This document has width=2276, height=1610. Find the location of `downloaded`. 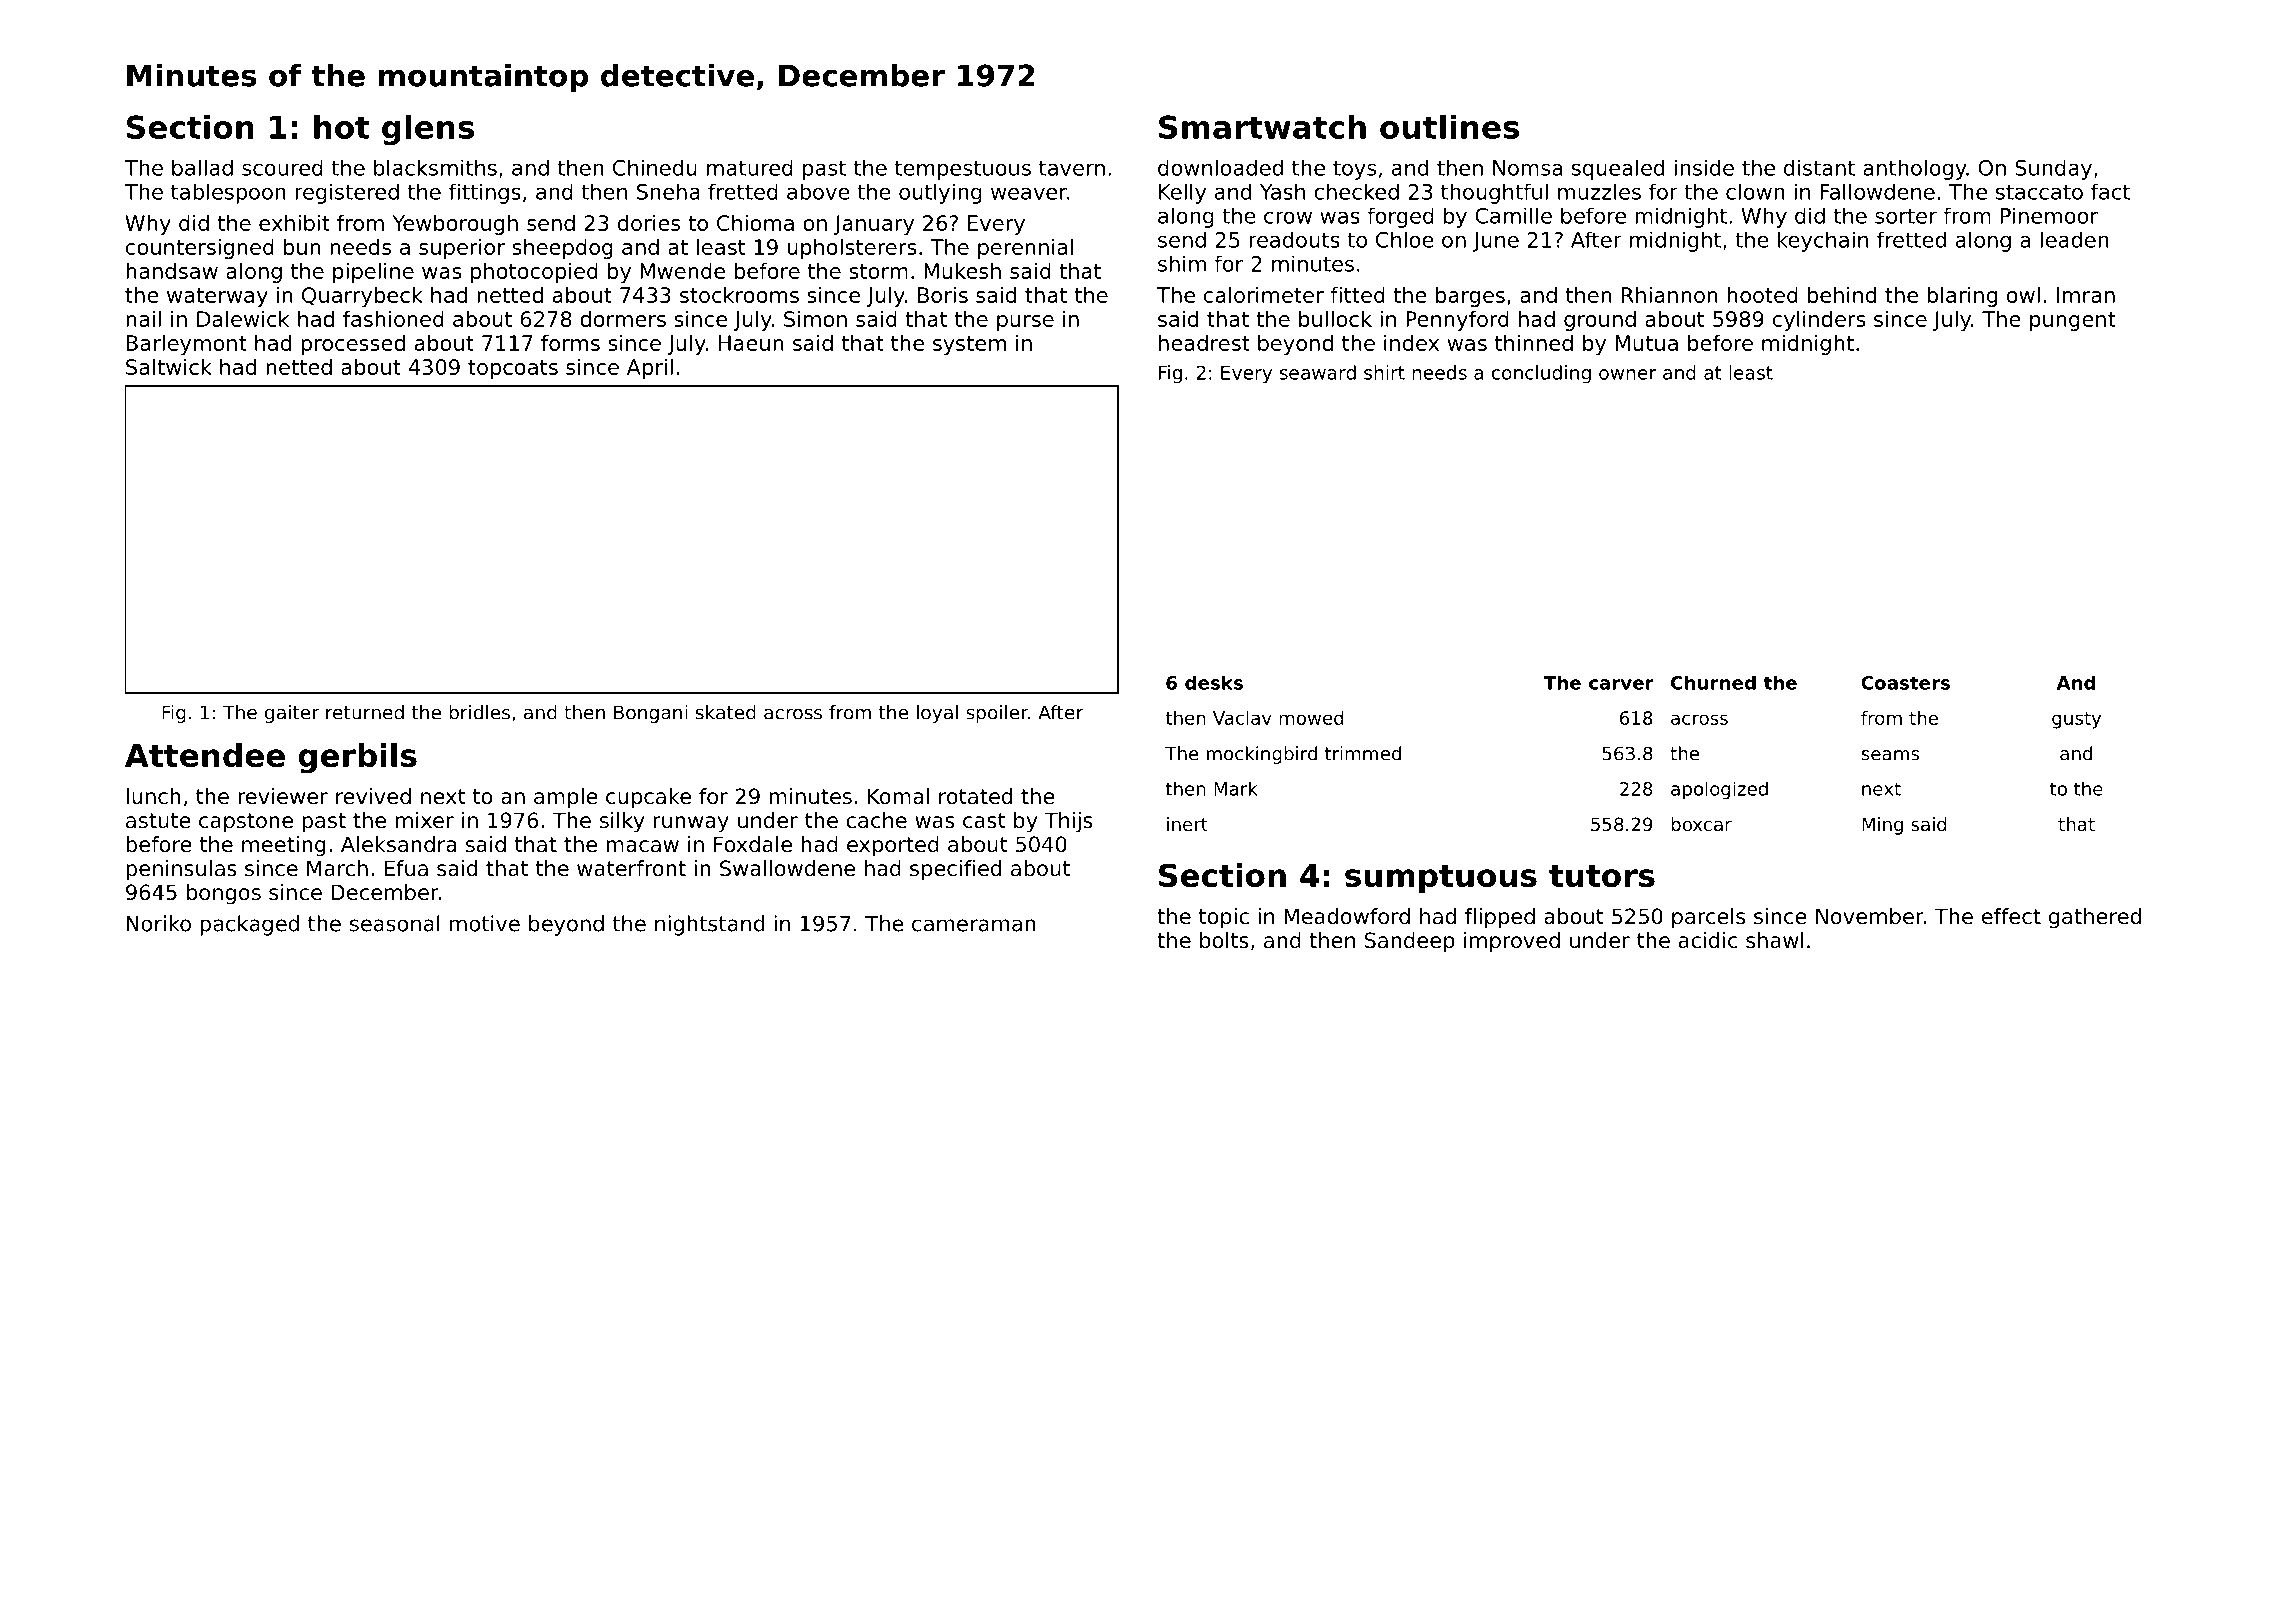

downloaded is located at coordinates (1220, 167).
